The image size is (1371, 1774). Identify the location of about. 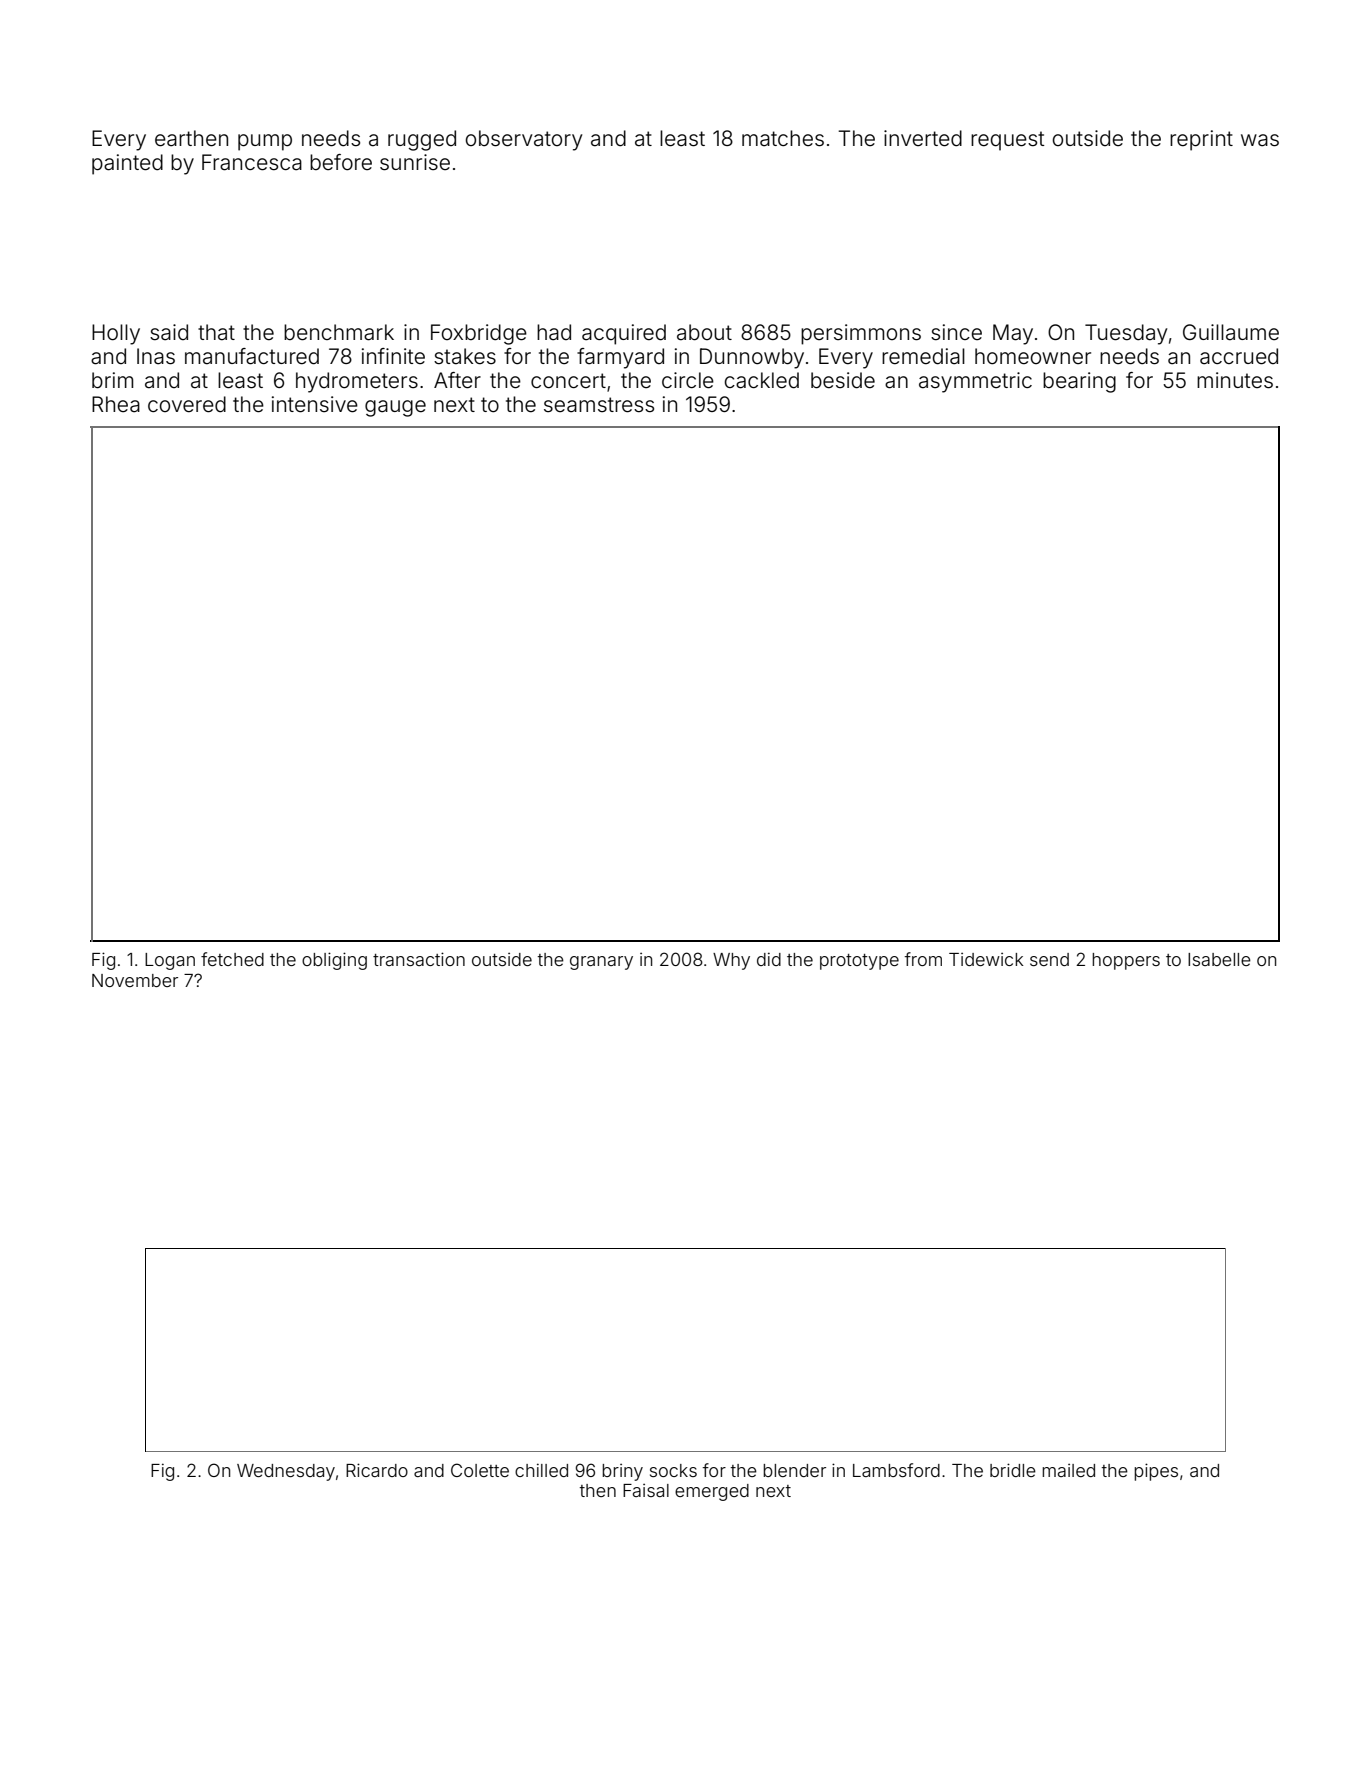
(704, 332).
